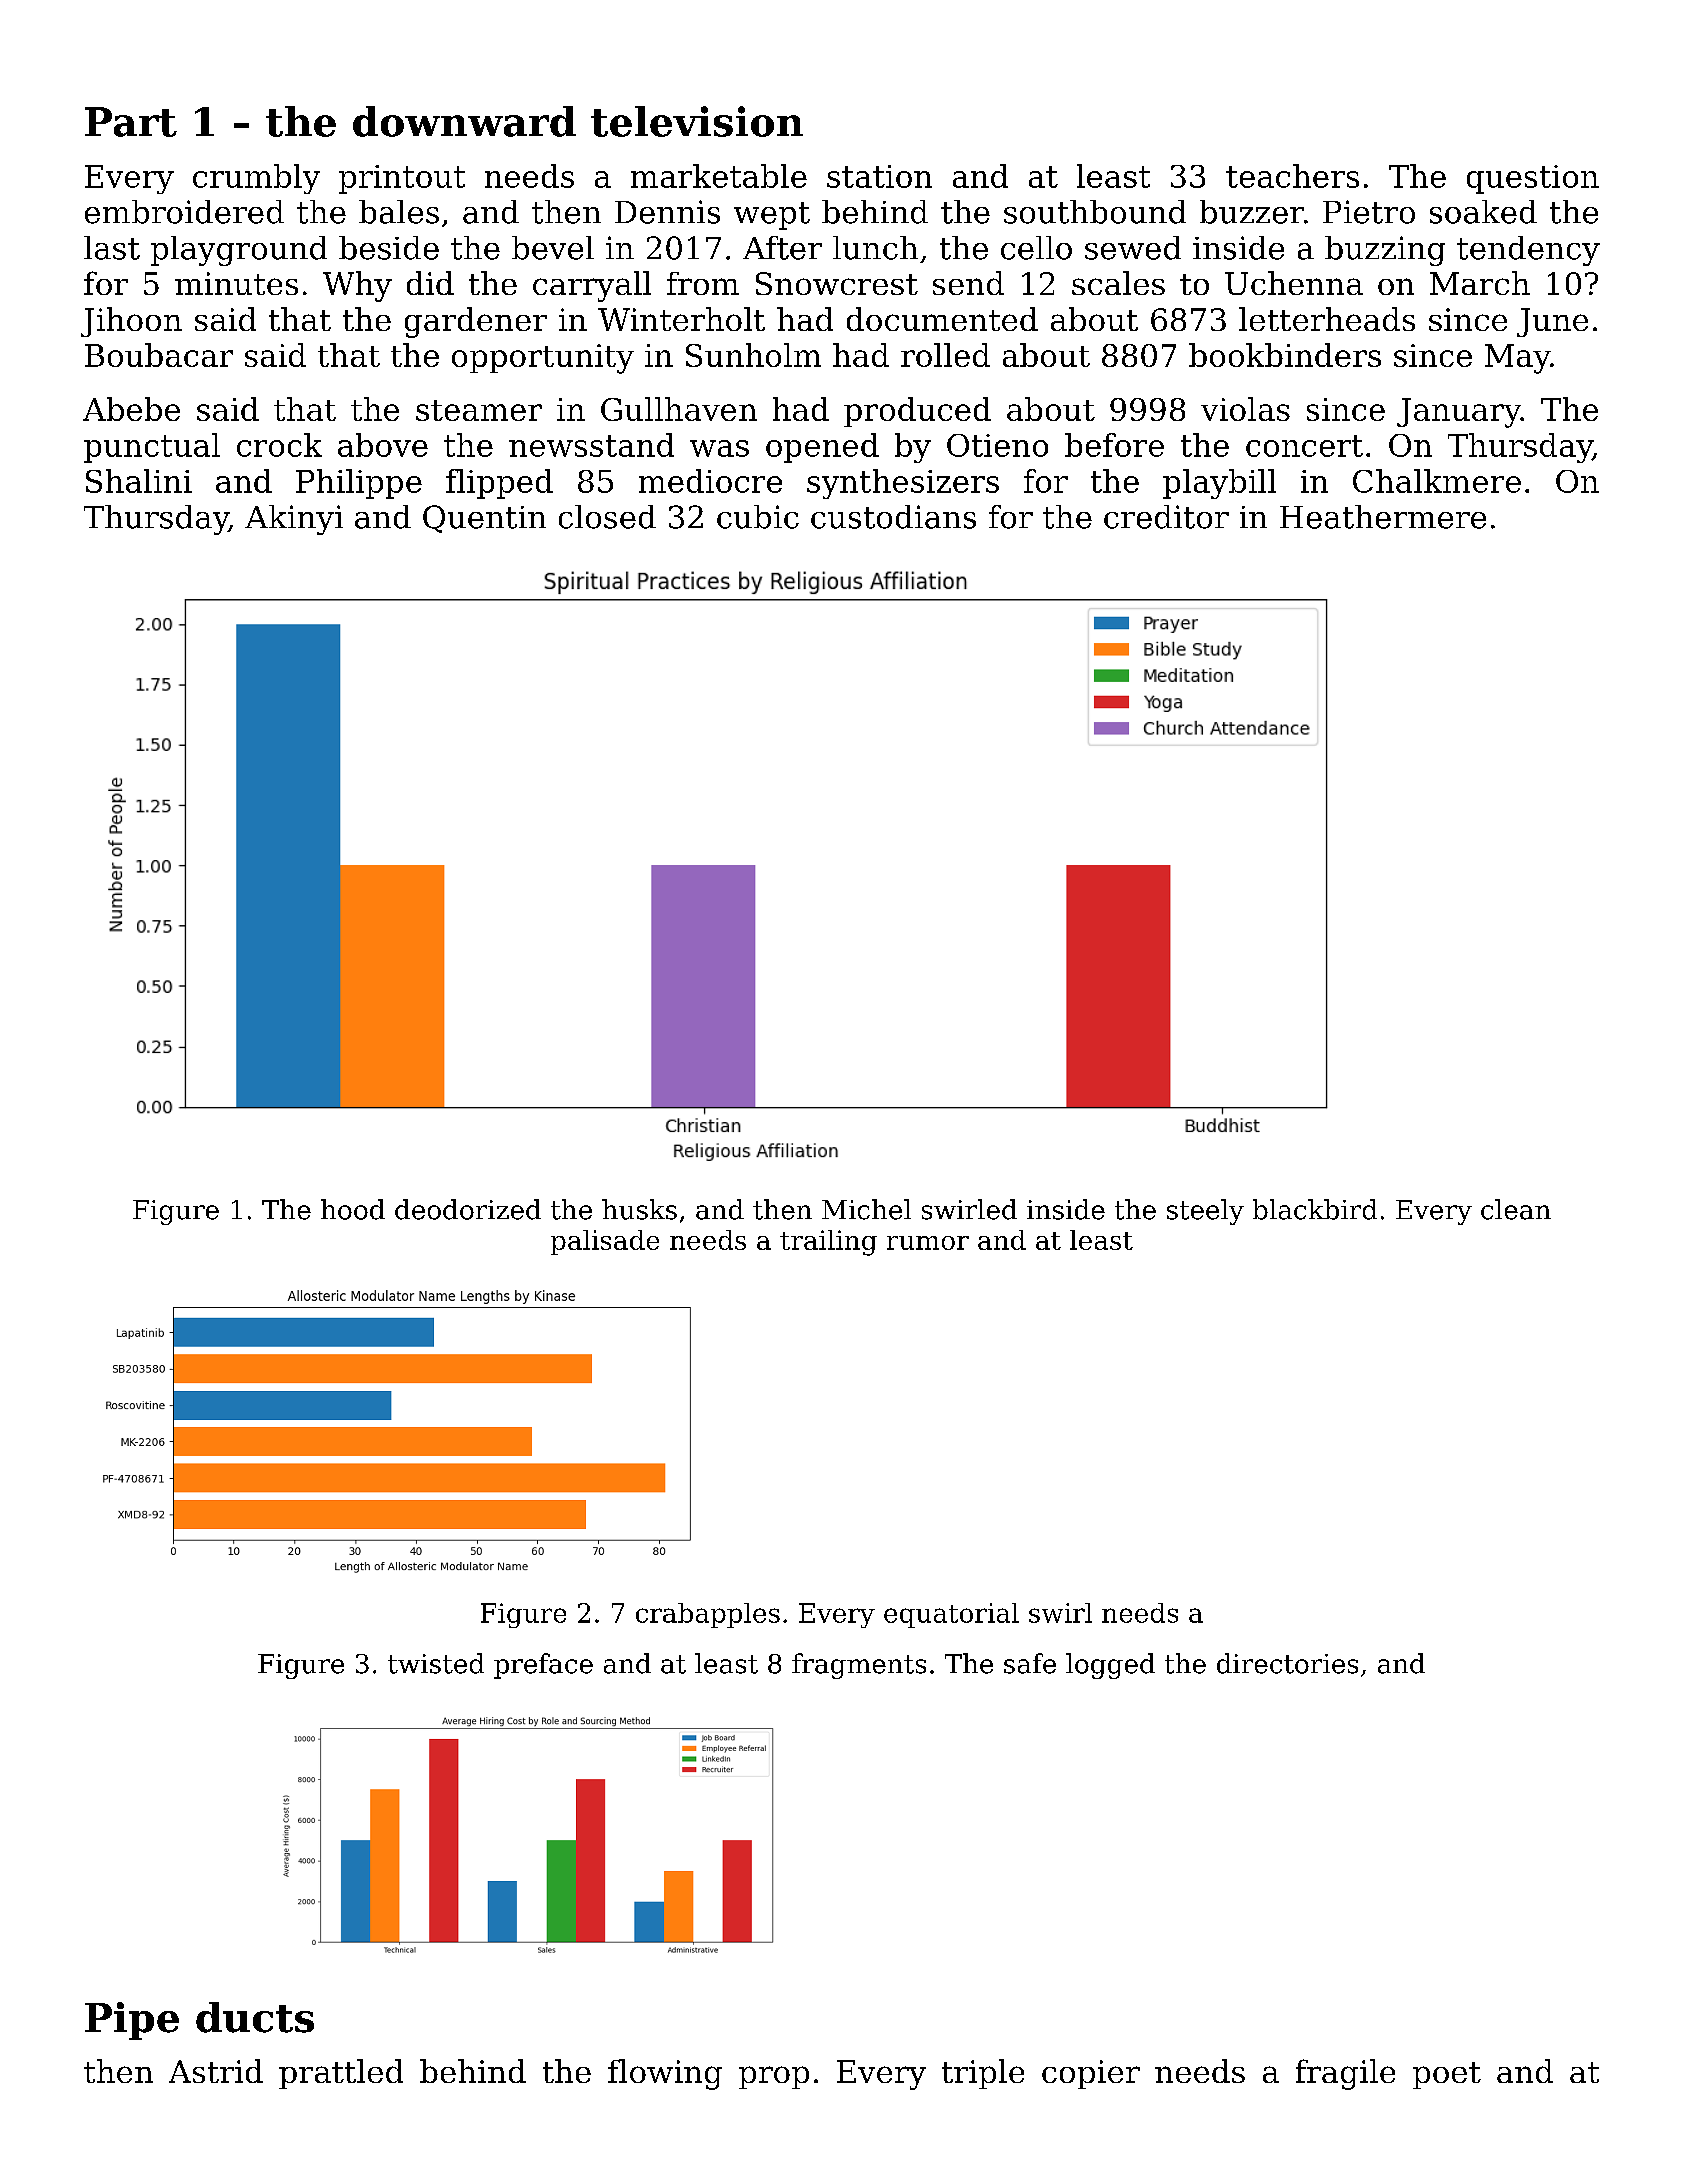 The width and height of the screenshot is (1683, 2178). I want to click on palisade, so click(605, 1242).
